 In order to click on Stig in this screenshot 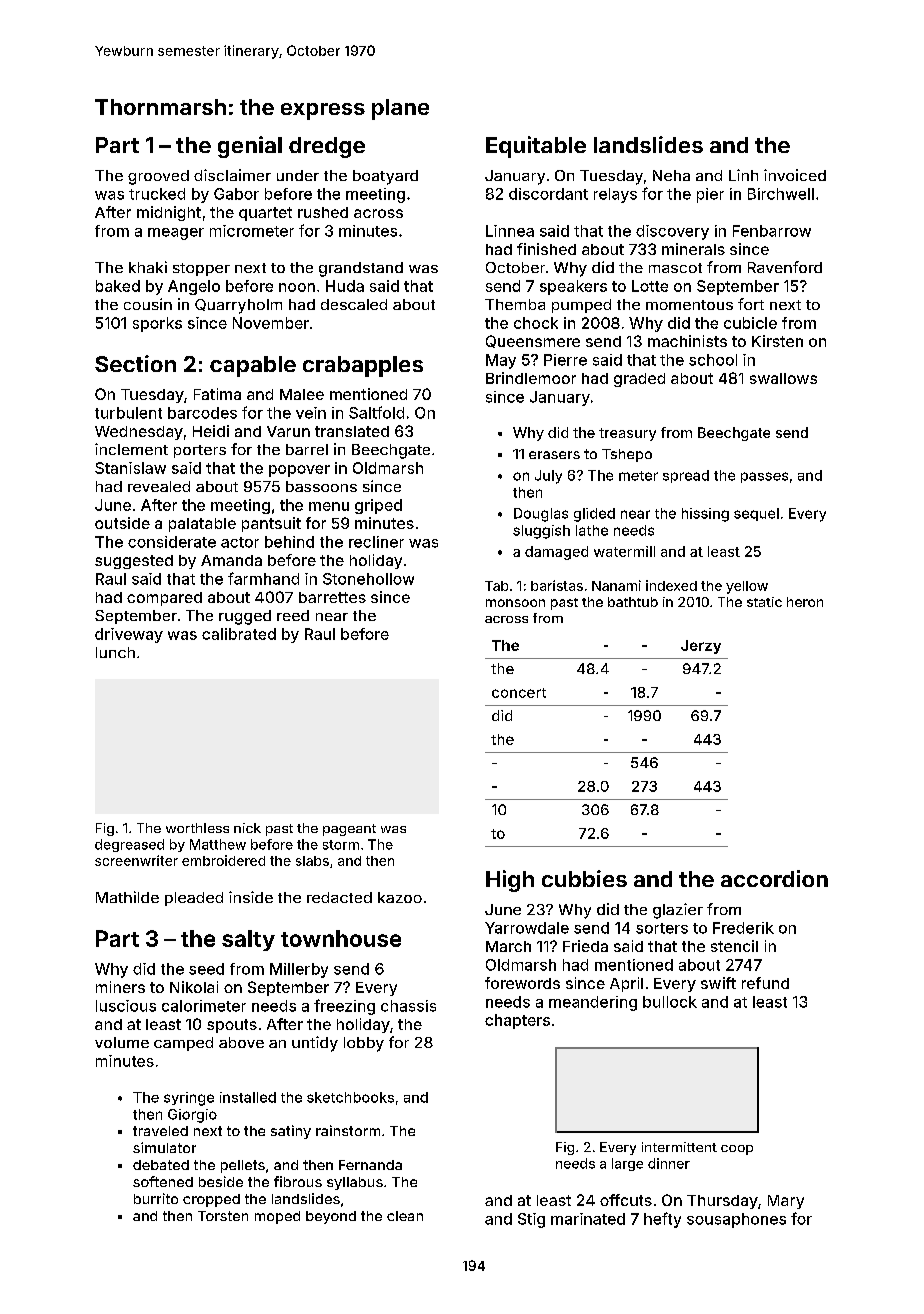, I will do `click(531, 1220)`.
